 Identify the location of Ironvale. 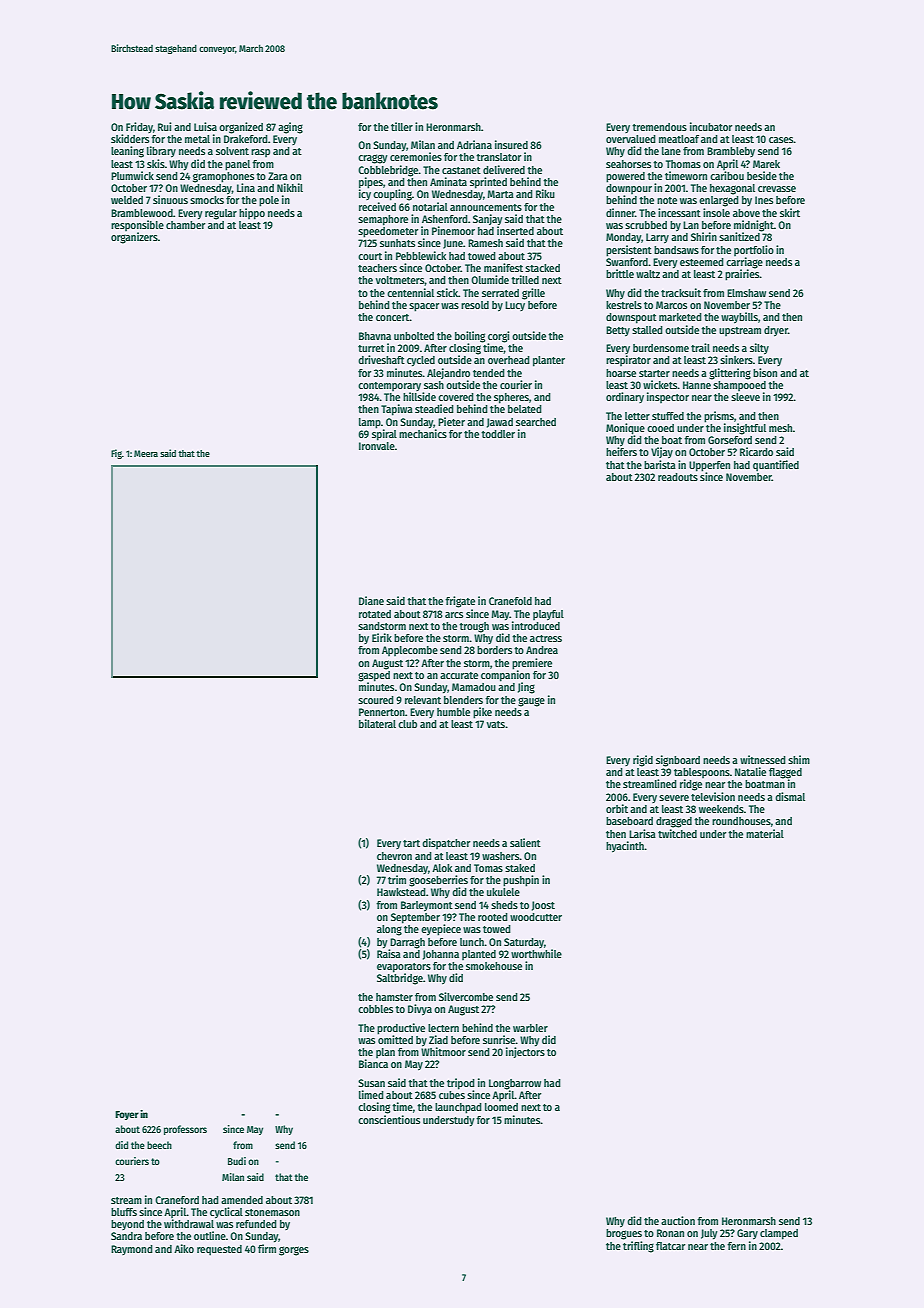
(377, 446).
